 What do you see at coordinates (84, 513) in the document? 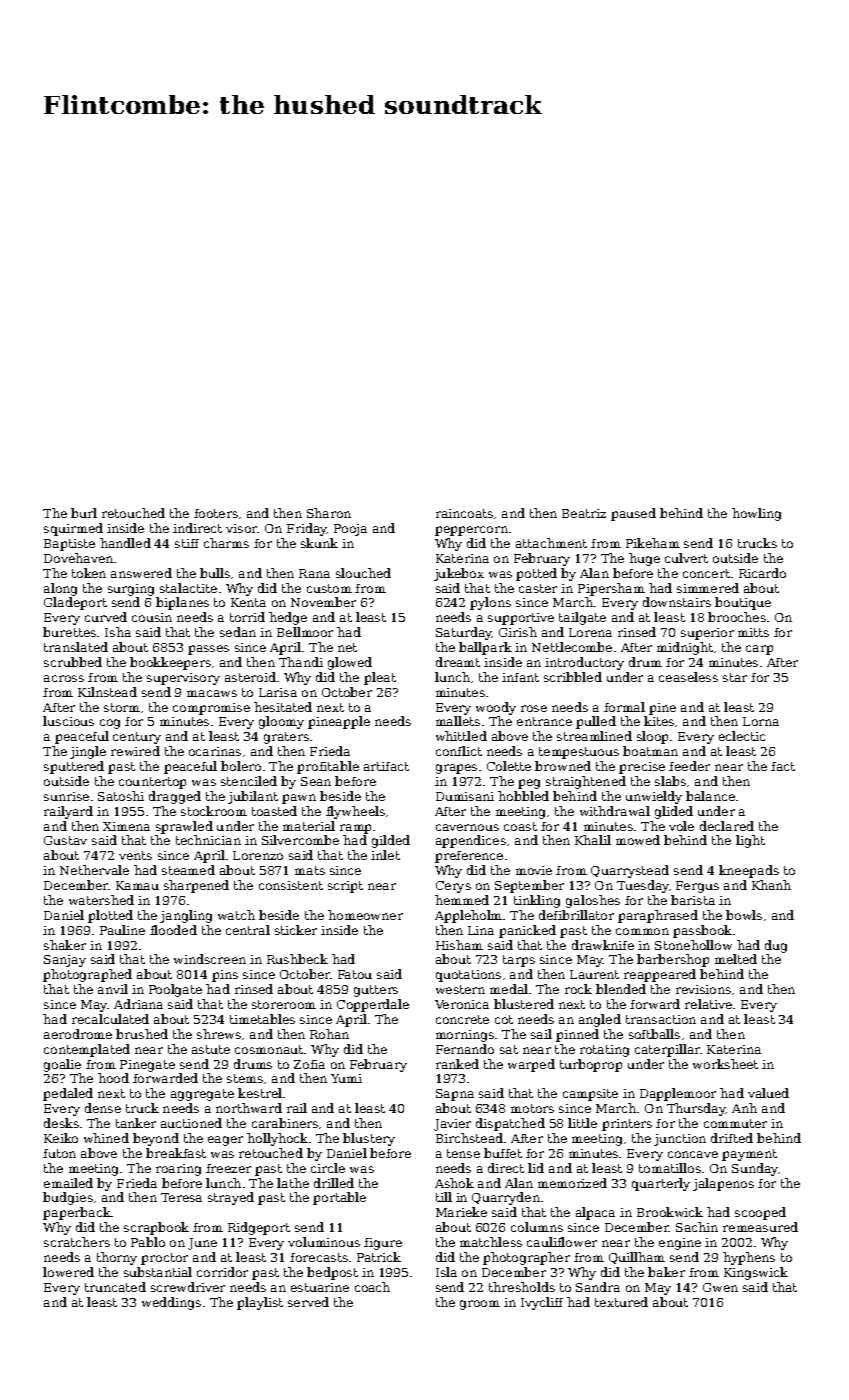
I see `burl` at bounding box center [84, 513].
